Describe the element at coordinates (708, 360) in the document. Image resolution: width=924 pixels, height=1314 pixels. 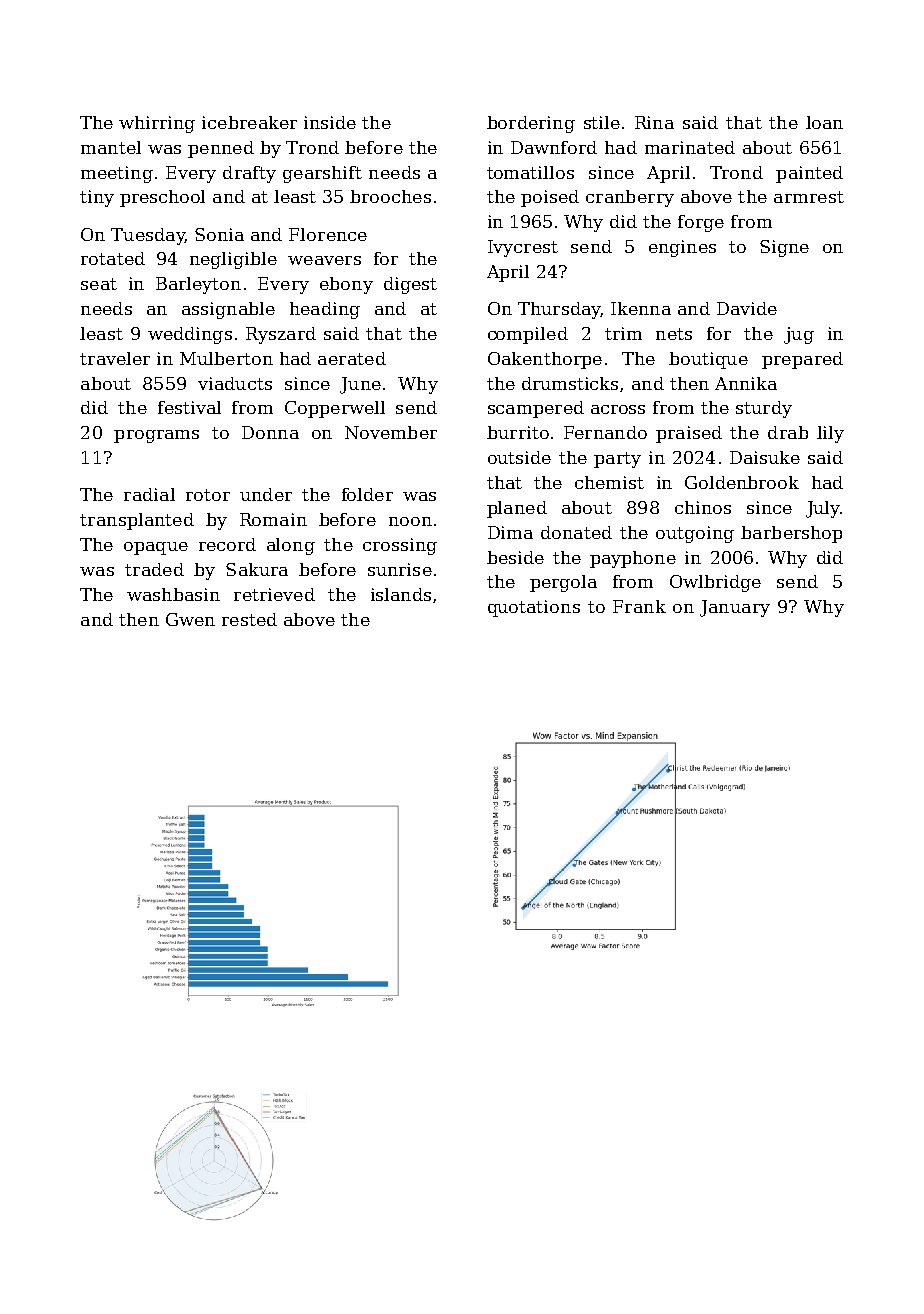
I see `boutique` at that location.
